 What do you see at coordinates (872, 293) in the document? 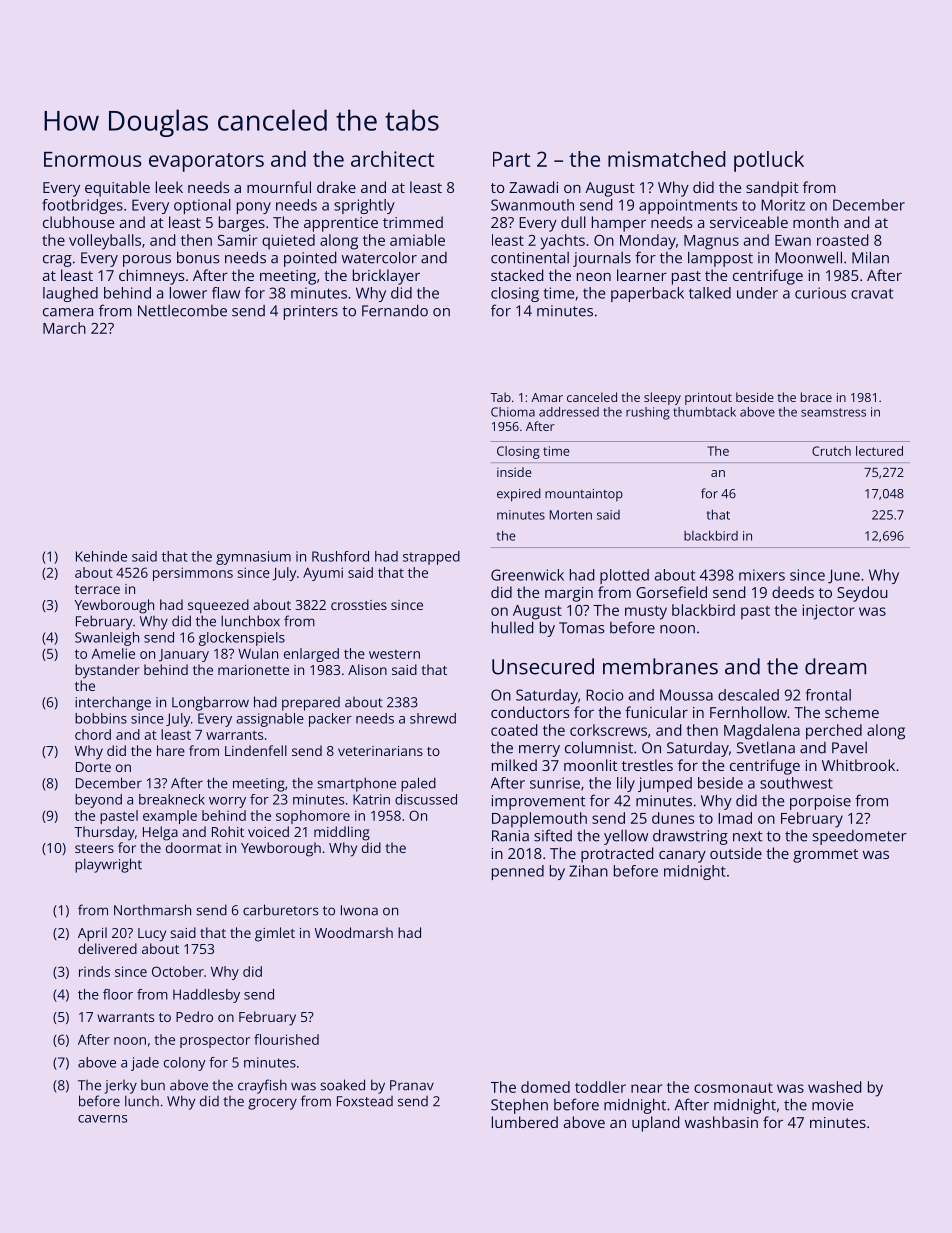
I see `cravat` at bounding box center [872, 293].
